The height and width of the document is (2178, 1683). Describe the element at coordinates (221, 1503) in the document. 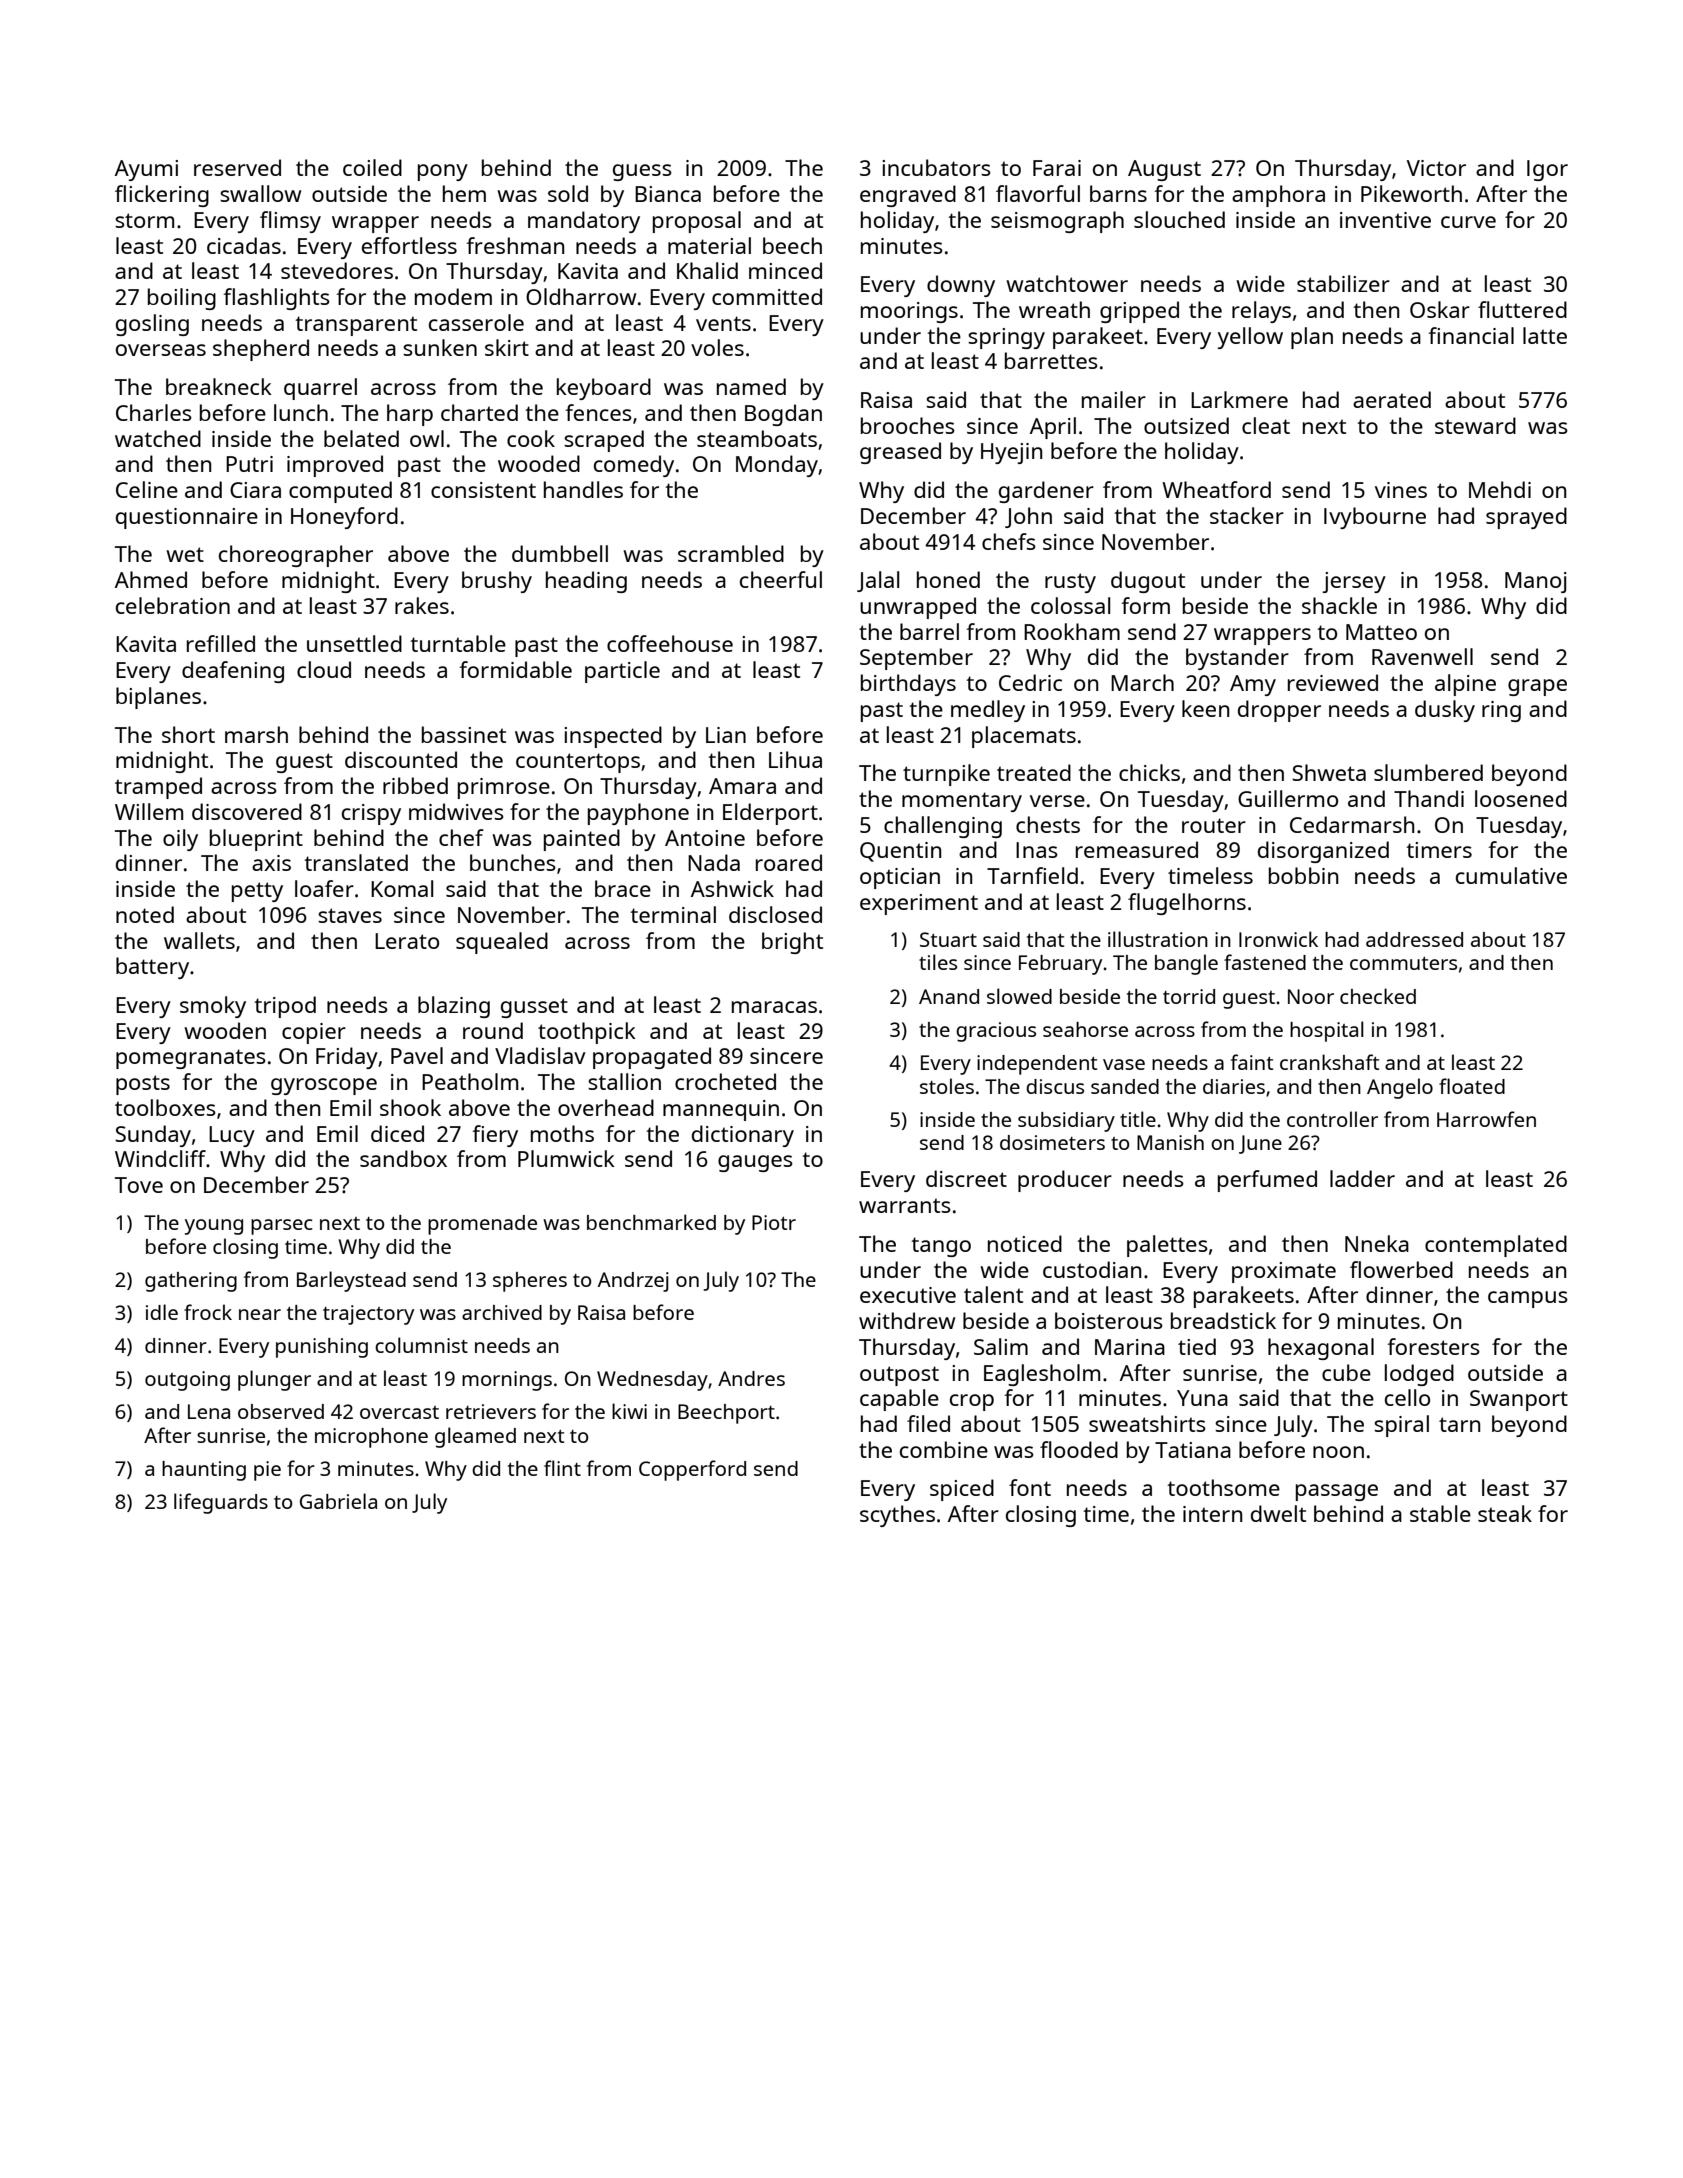

I see `lifeguards` at that location.
